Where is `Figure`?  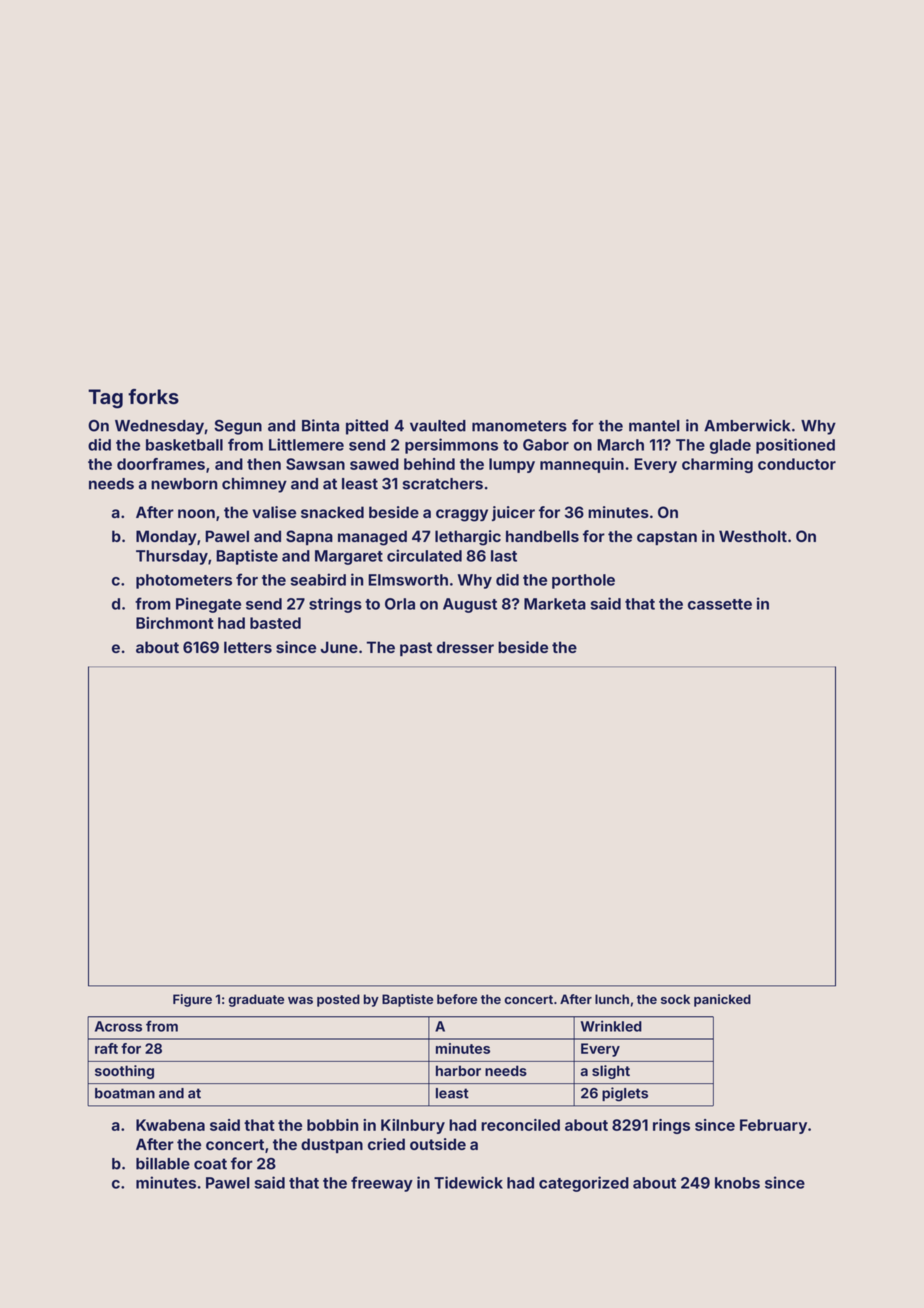 Figure is located at coordinates (192, 1000).
